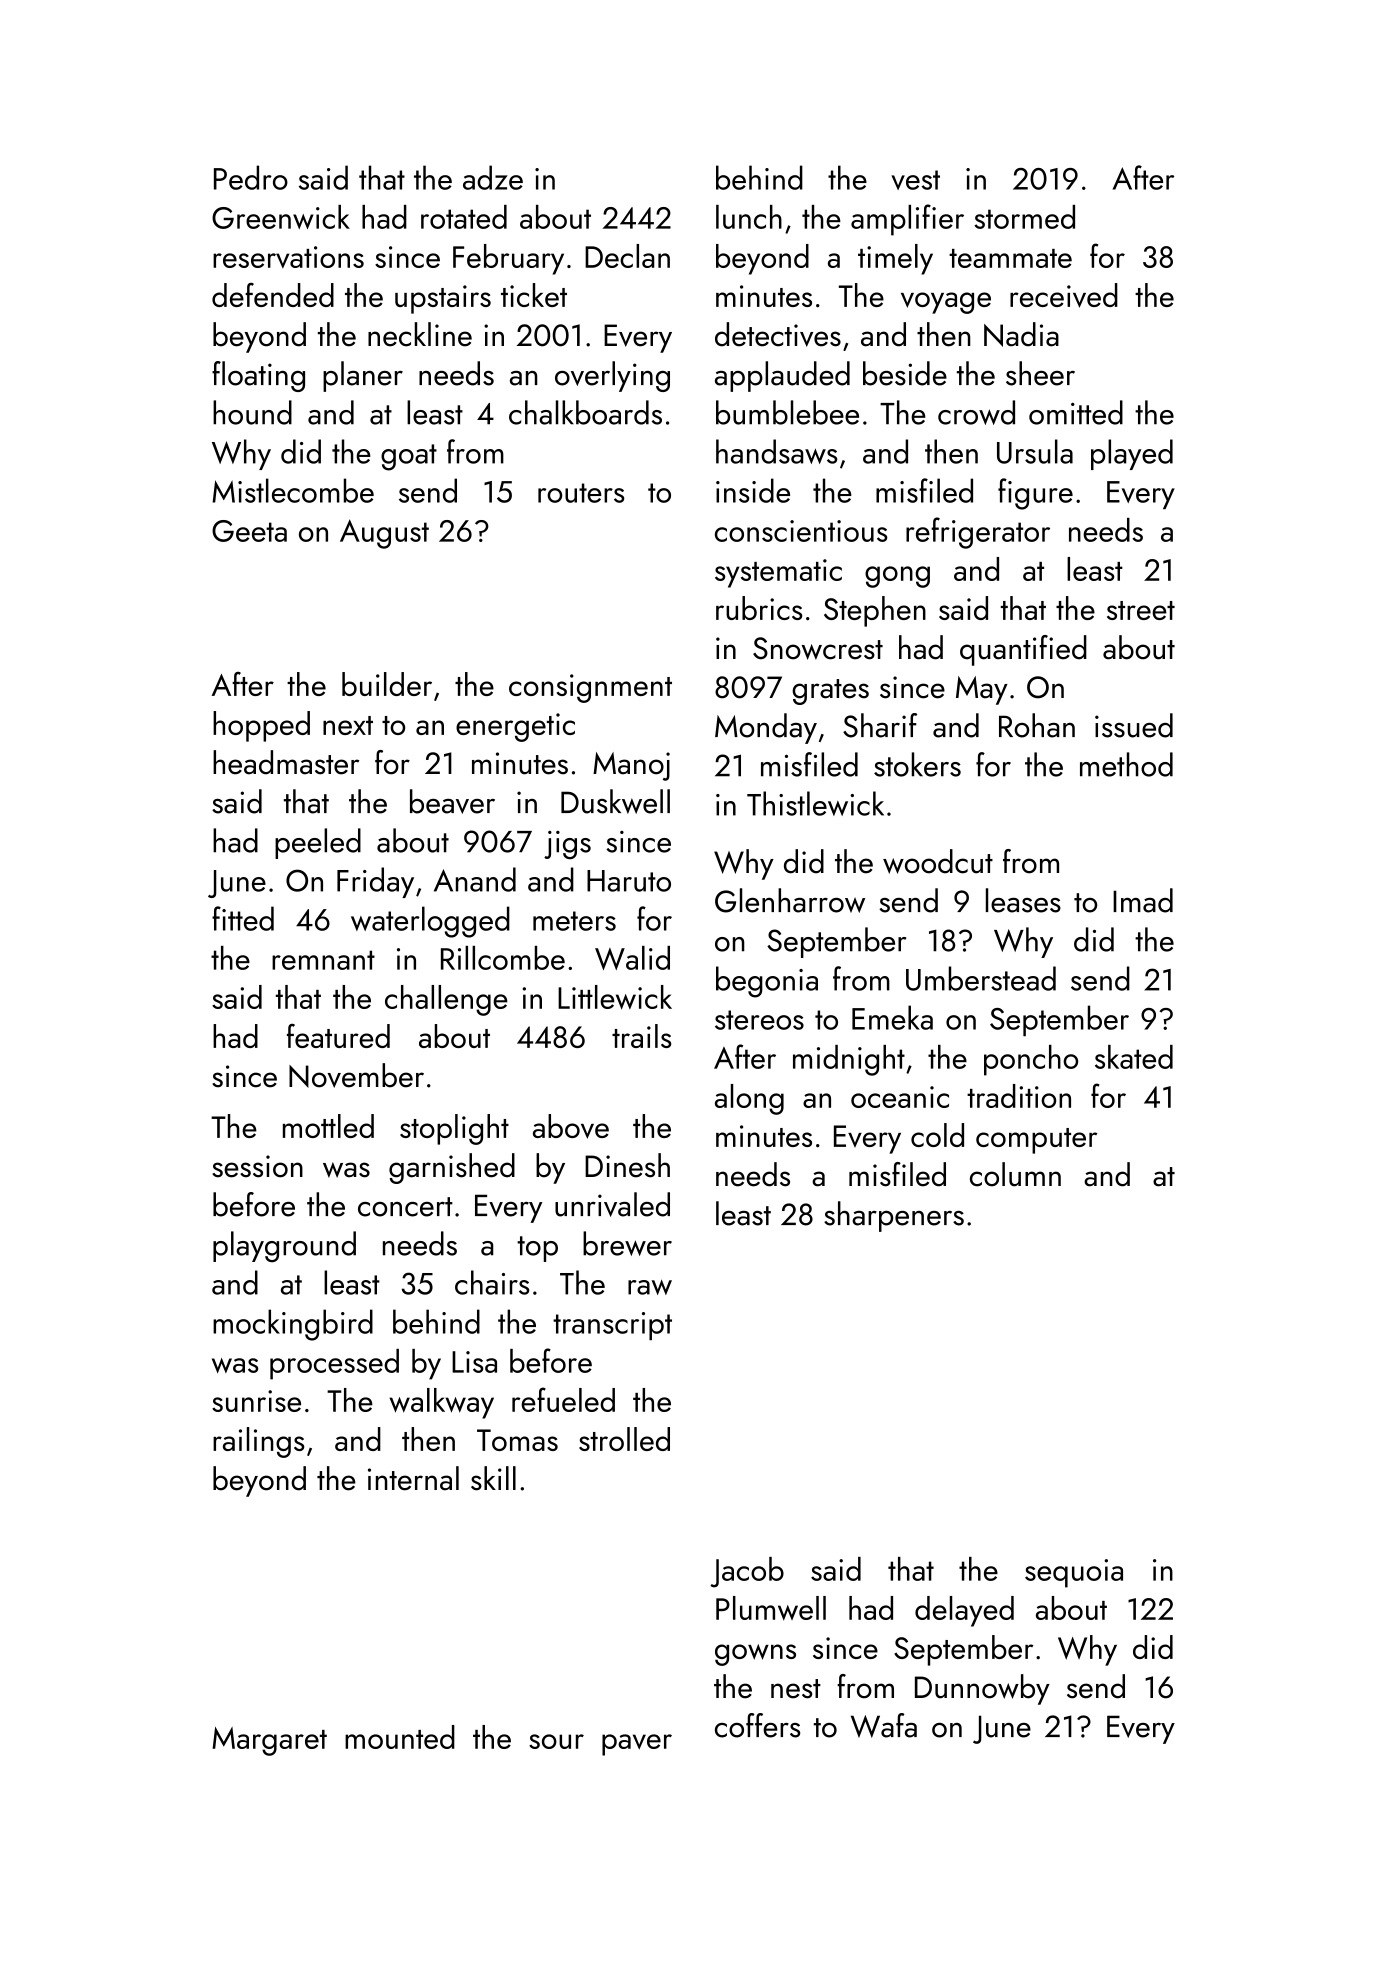  I want to click on defended, so click(273, 295).
